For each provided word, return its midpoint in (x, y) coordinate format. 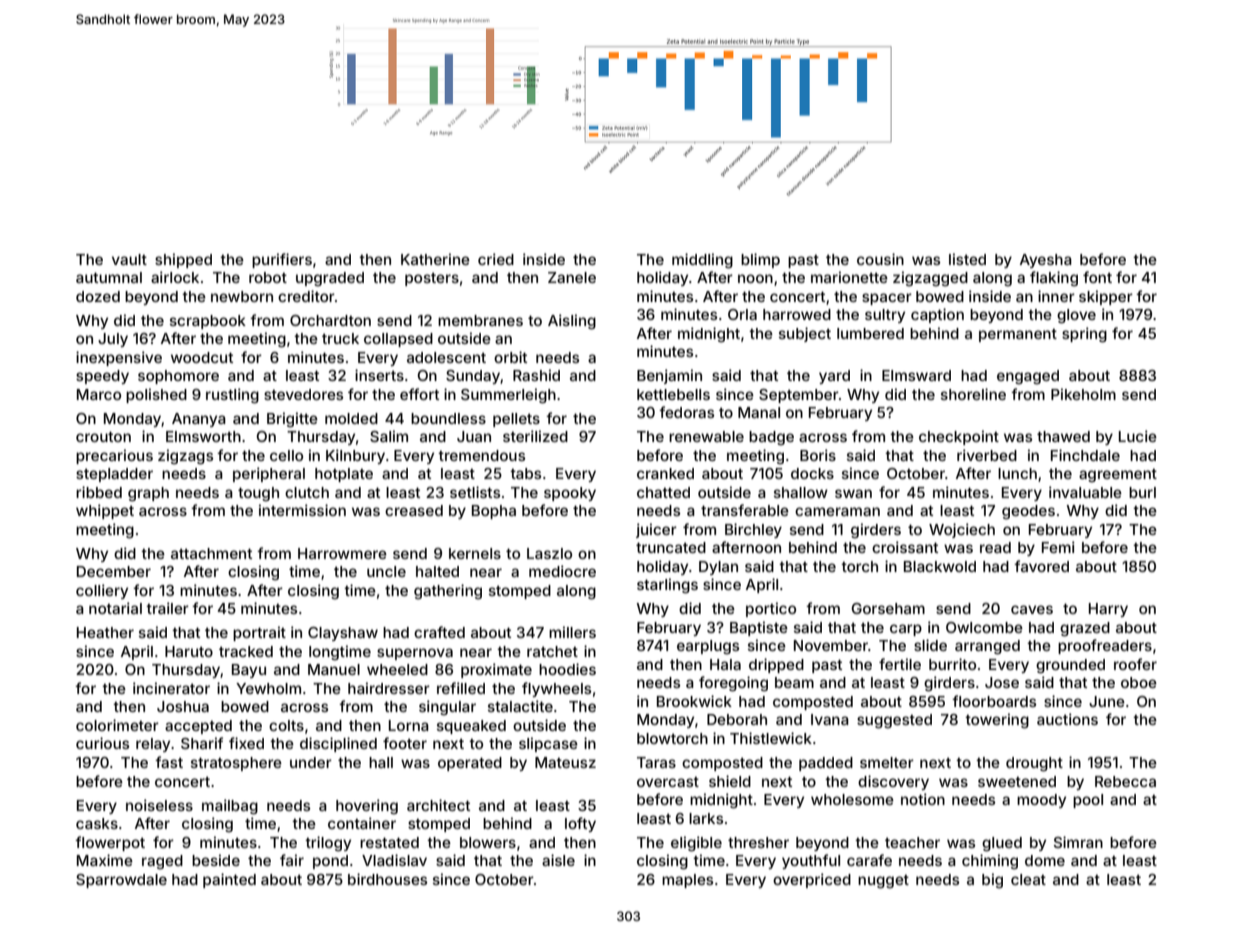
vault (129, 259)
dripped (776, 665)
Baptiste (759, 628)
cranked (665, 473)
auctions (1067, 719)
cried (496, 259)
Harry (1108, 610)
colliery (102, 591)
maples (687, 881)
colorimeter (117, 725)
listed (967, 259)
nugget (883, 882)
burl (1142, 492)
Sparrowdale (121, 881)
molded (351, 418)
